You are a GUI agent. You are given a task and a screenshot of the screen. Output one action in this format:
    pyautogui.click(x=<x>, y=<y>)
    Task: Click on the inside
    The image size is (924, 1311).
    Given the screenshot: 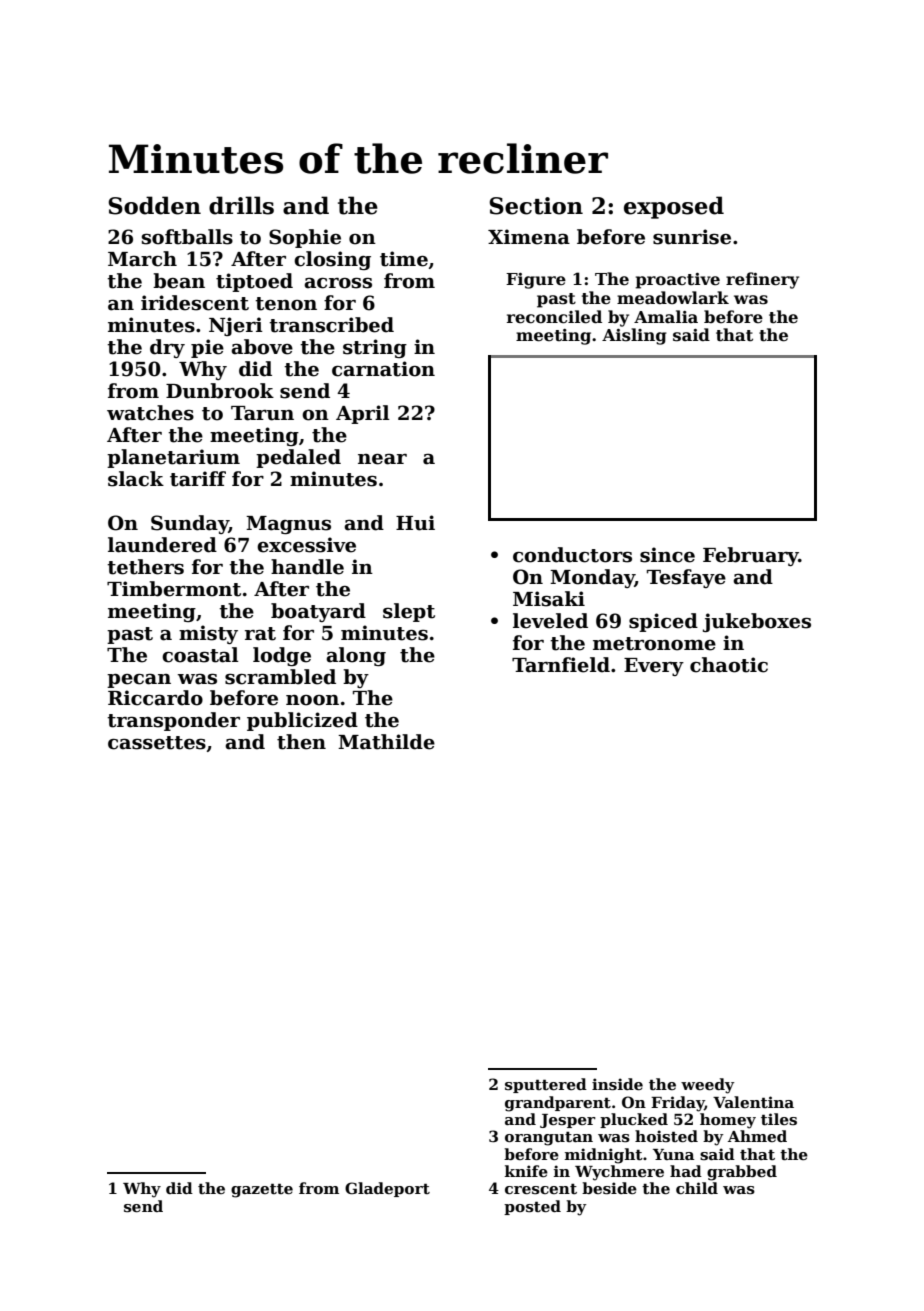 What is the action you would take?
    pyautogui.click(x=617, y=1084)
